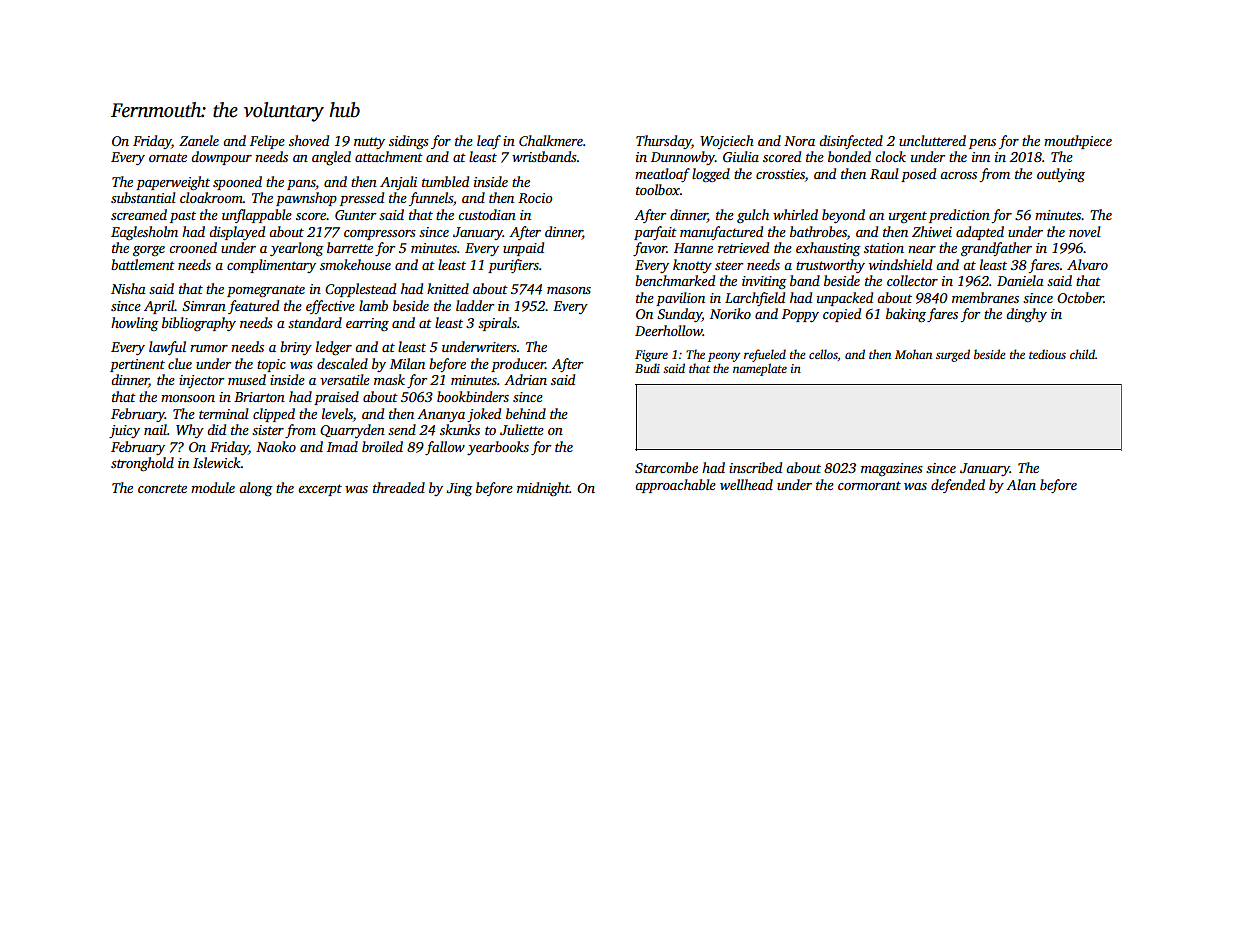 The image size is (1233, 952). I want to click on Anjali, so click(398, 183).
